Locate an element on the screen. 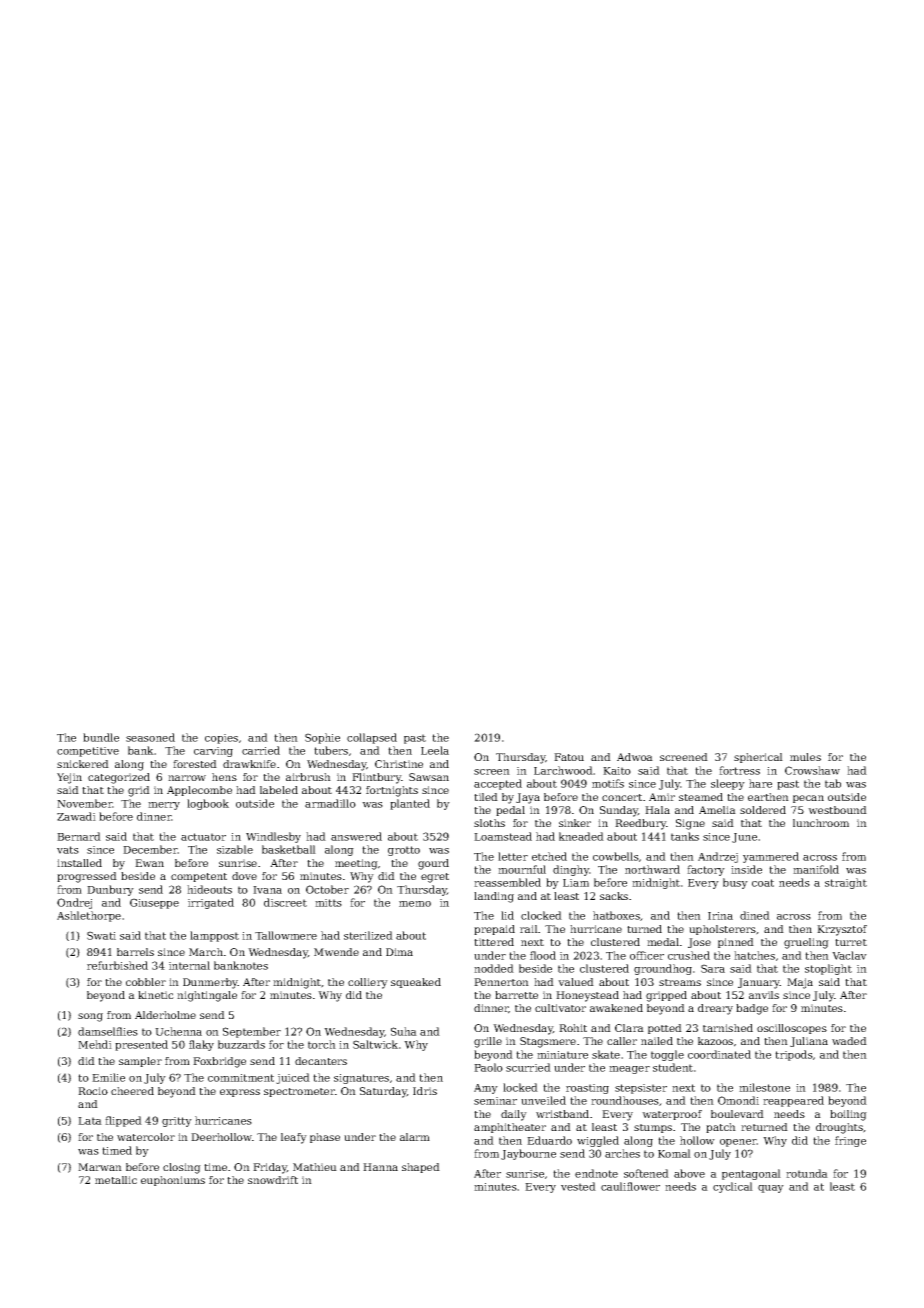 The image size is (924, 1308). vested is located at coordinates (578, 1186).
